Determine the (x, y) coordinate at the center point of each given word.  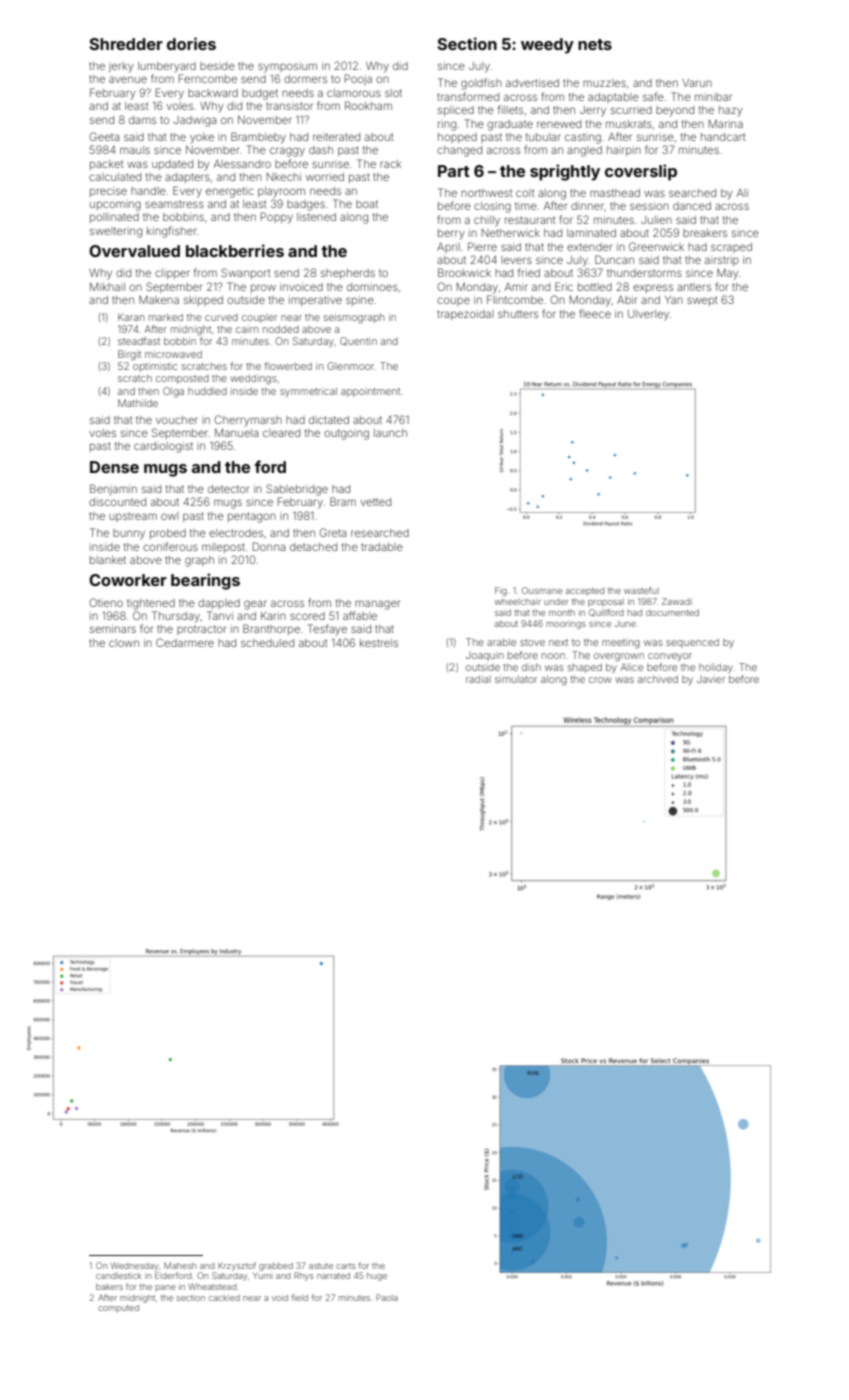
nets (595, 44)
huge (377, 1277)
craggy (287, 152)
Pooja (358, 79)
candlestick (119, 1275)
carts (346, 1266)
